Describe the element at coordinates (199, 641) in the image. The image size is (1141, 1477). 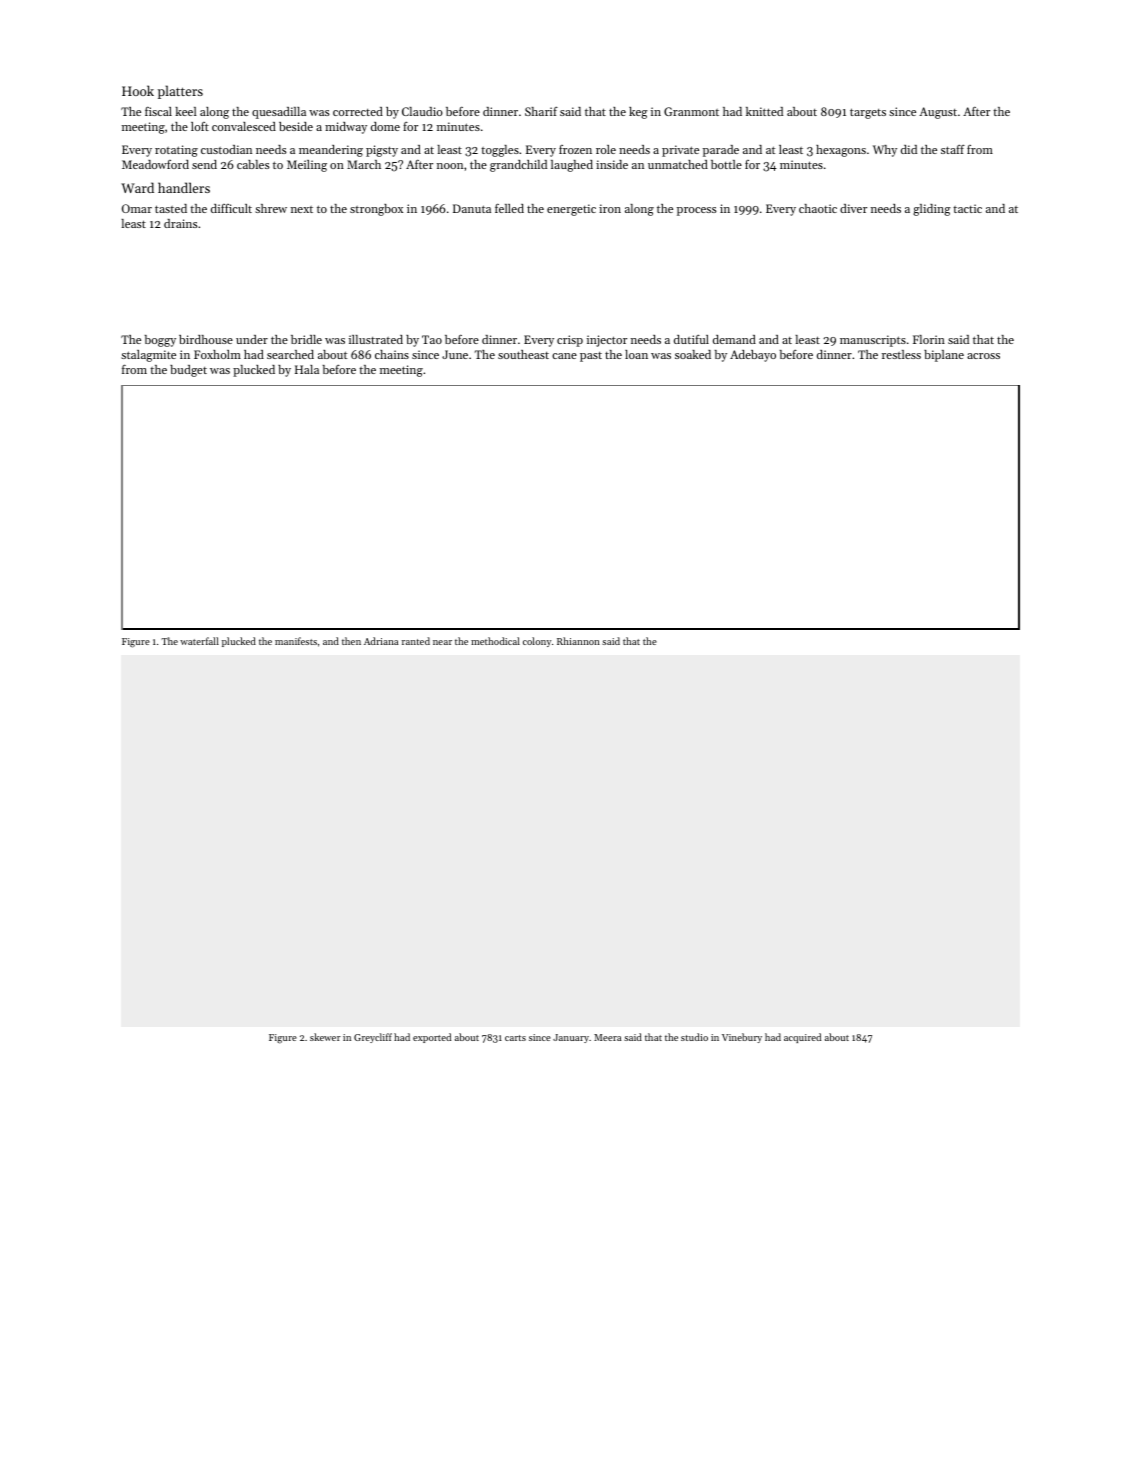
I see `waterfall` at that location.
